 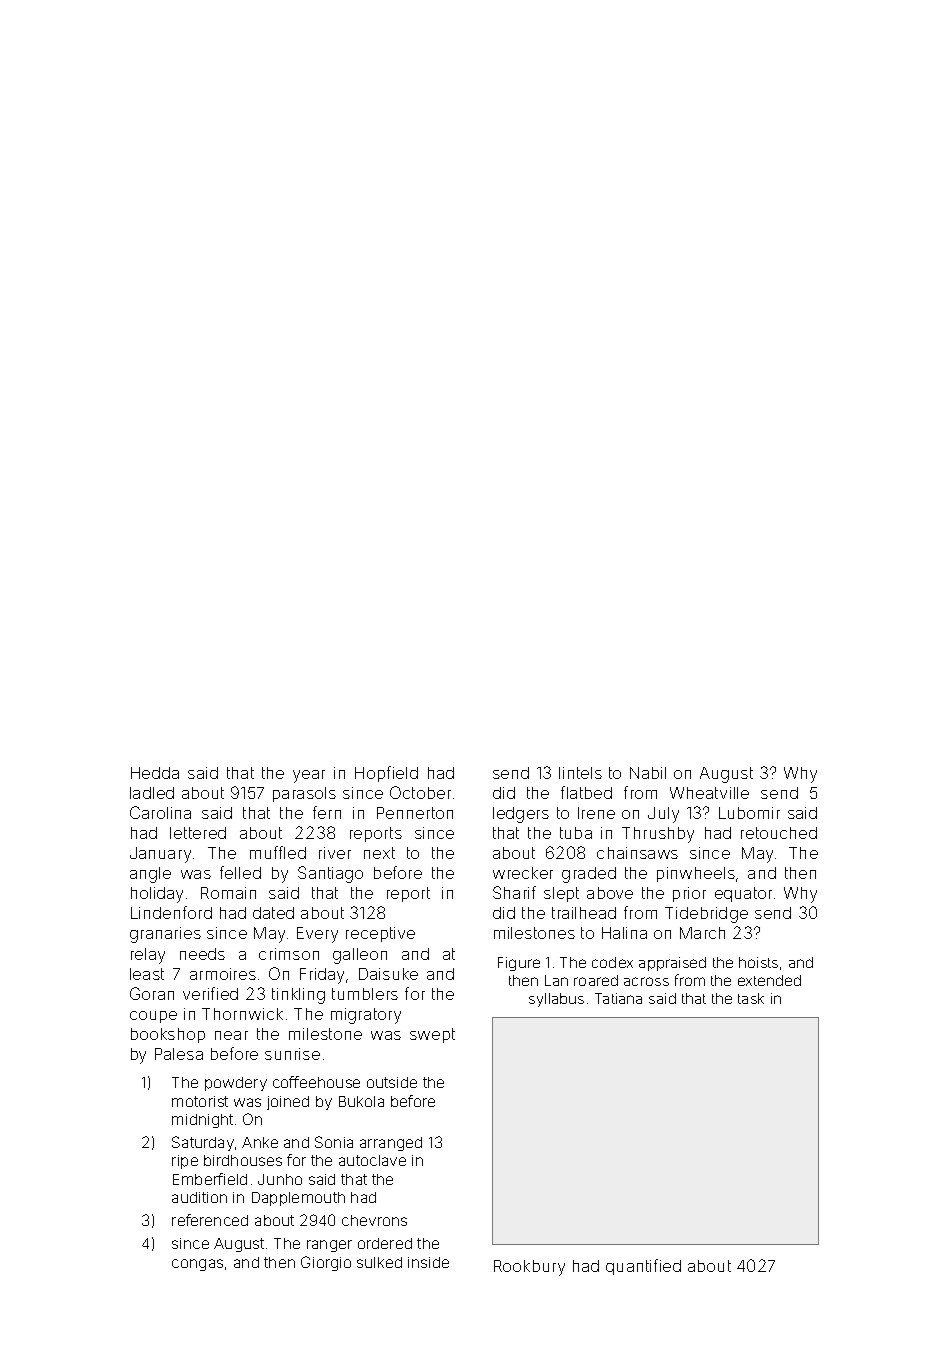 What do you see at coordinates (643, 1267) in the screenshot?
I see `quantified` at bounding box center [643, 1267].
